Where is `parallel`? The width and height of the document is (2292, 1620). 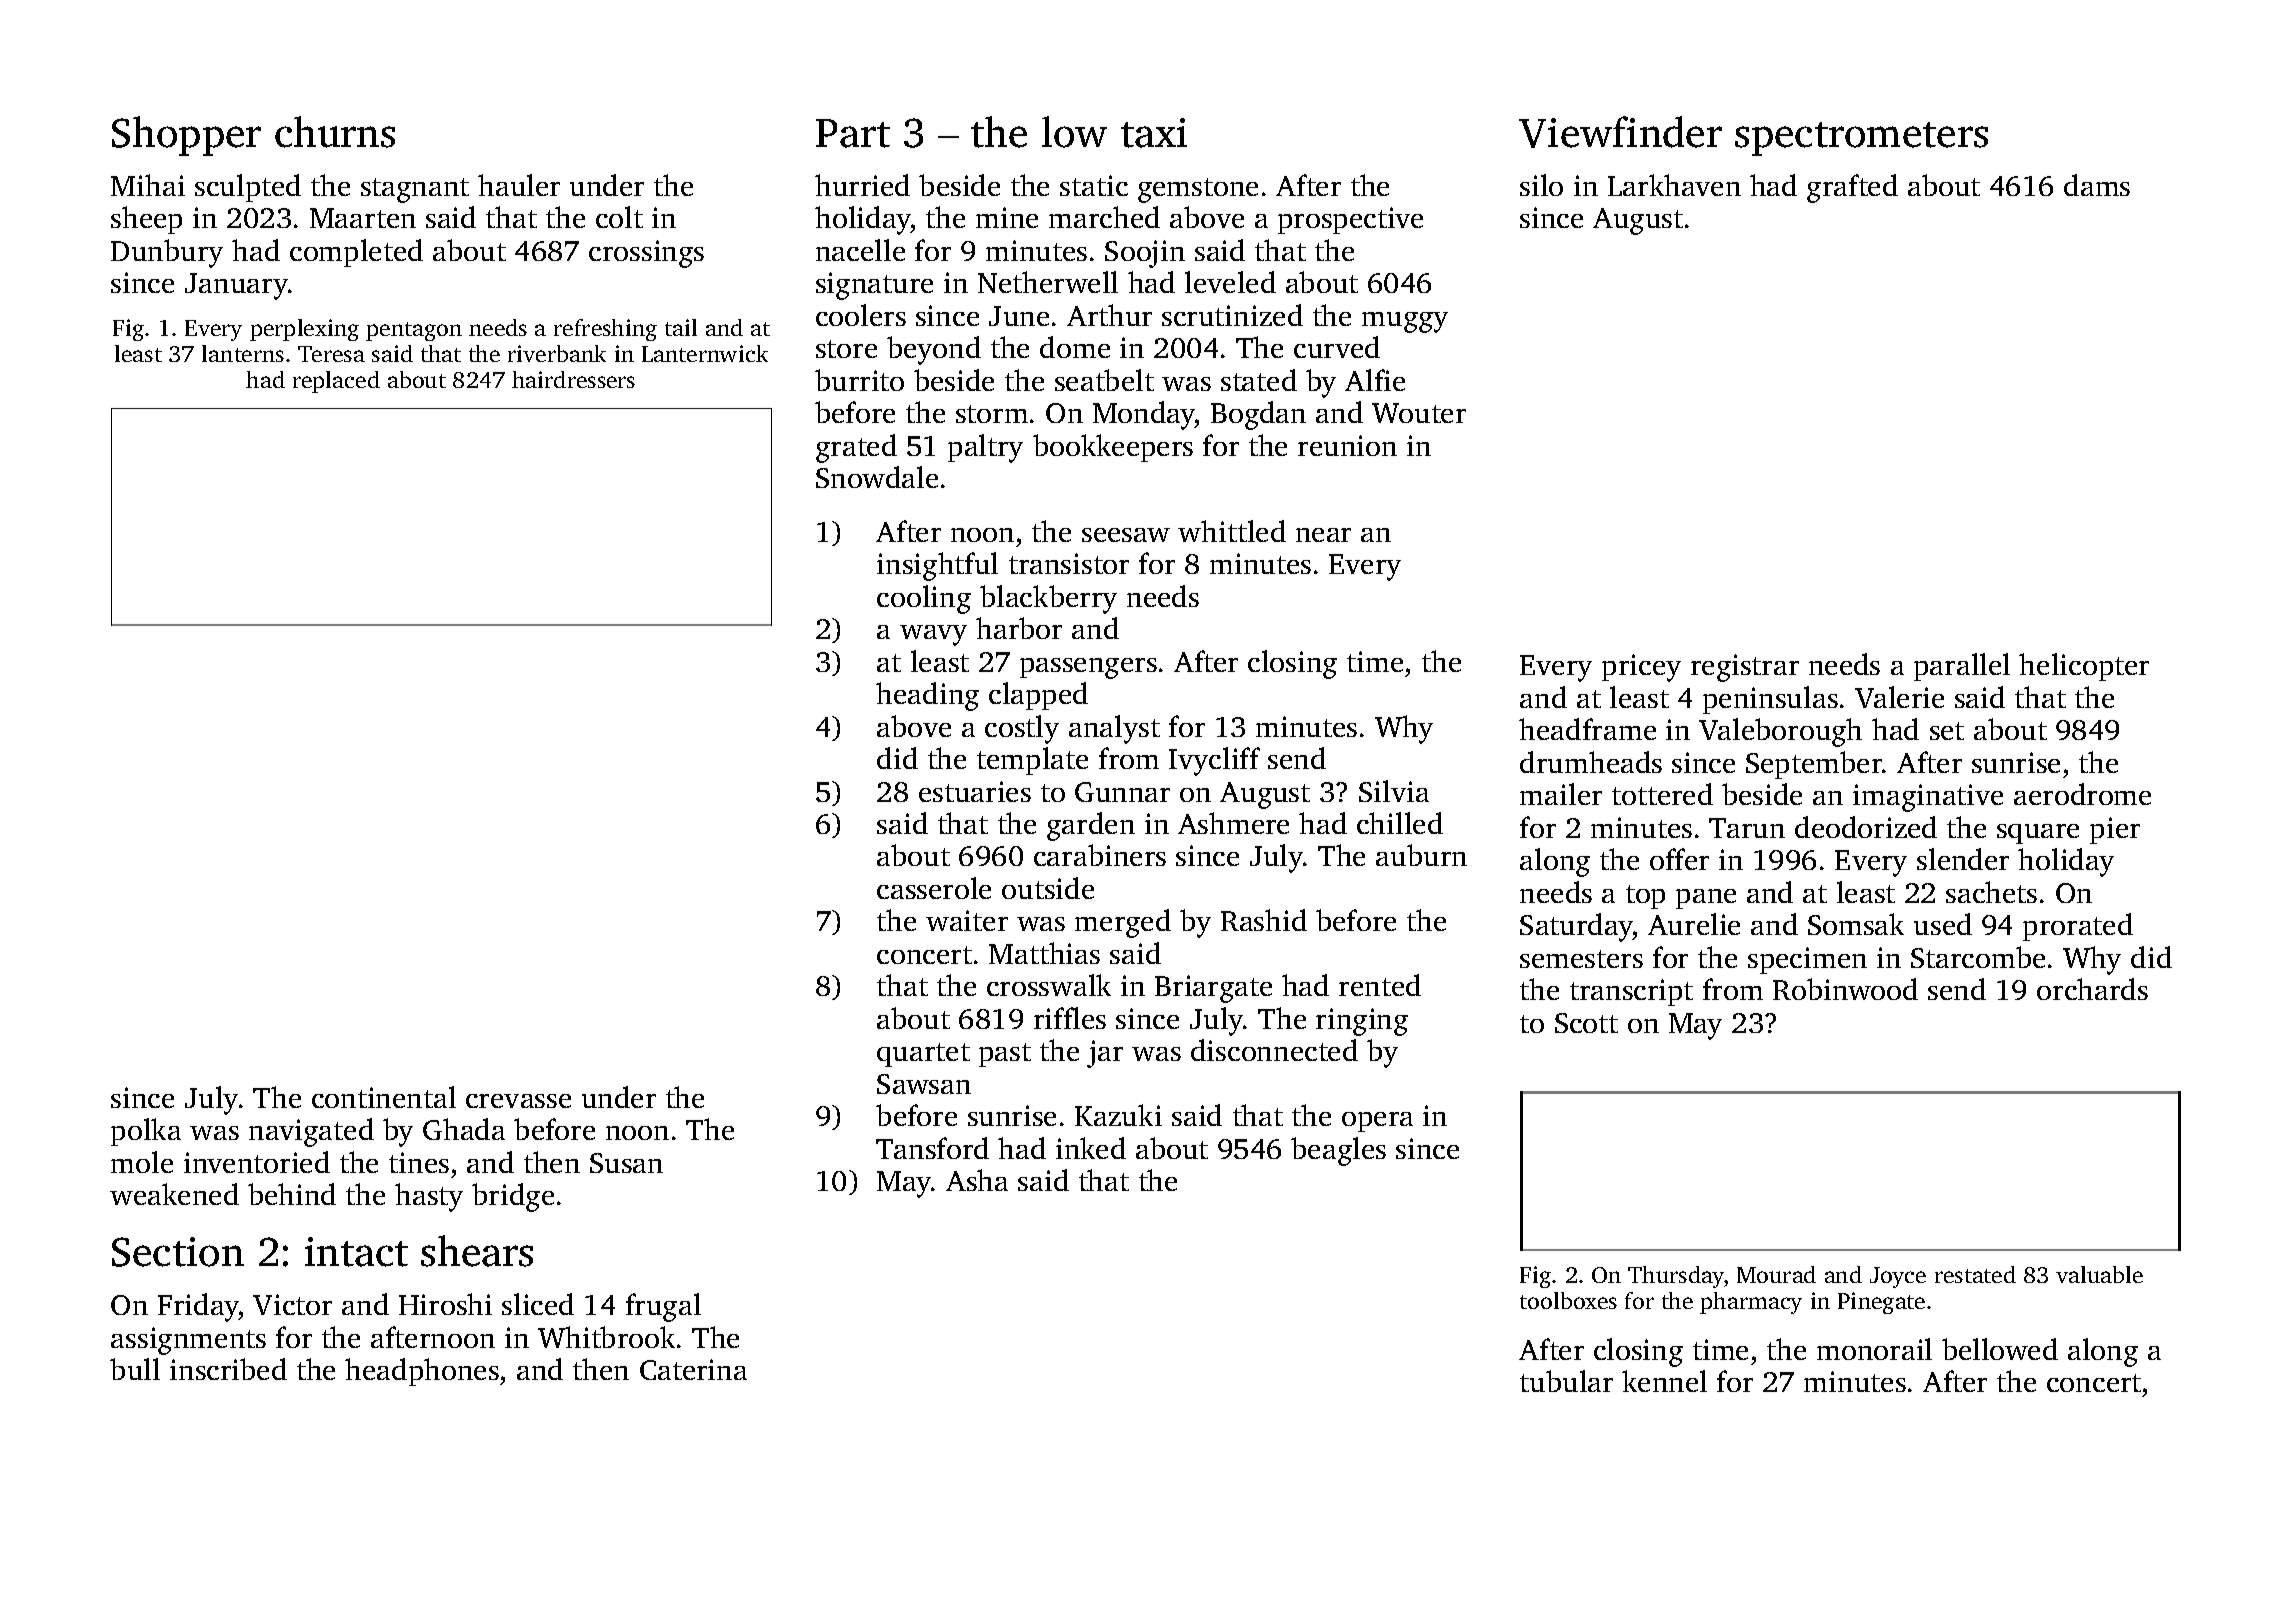 parallel is located at coordinates (1962, 667).
